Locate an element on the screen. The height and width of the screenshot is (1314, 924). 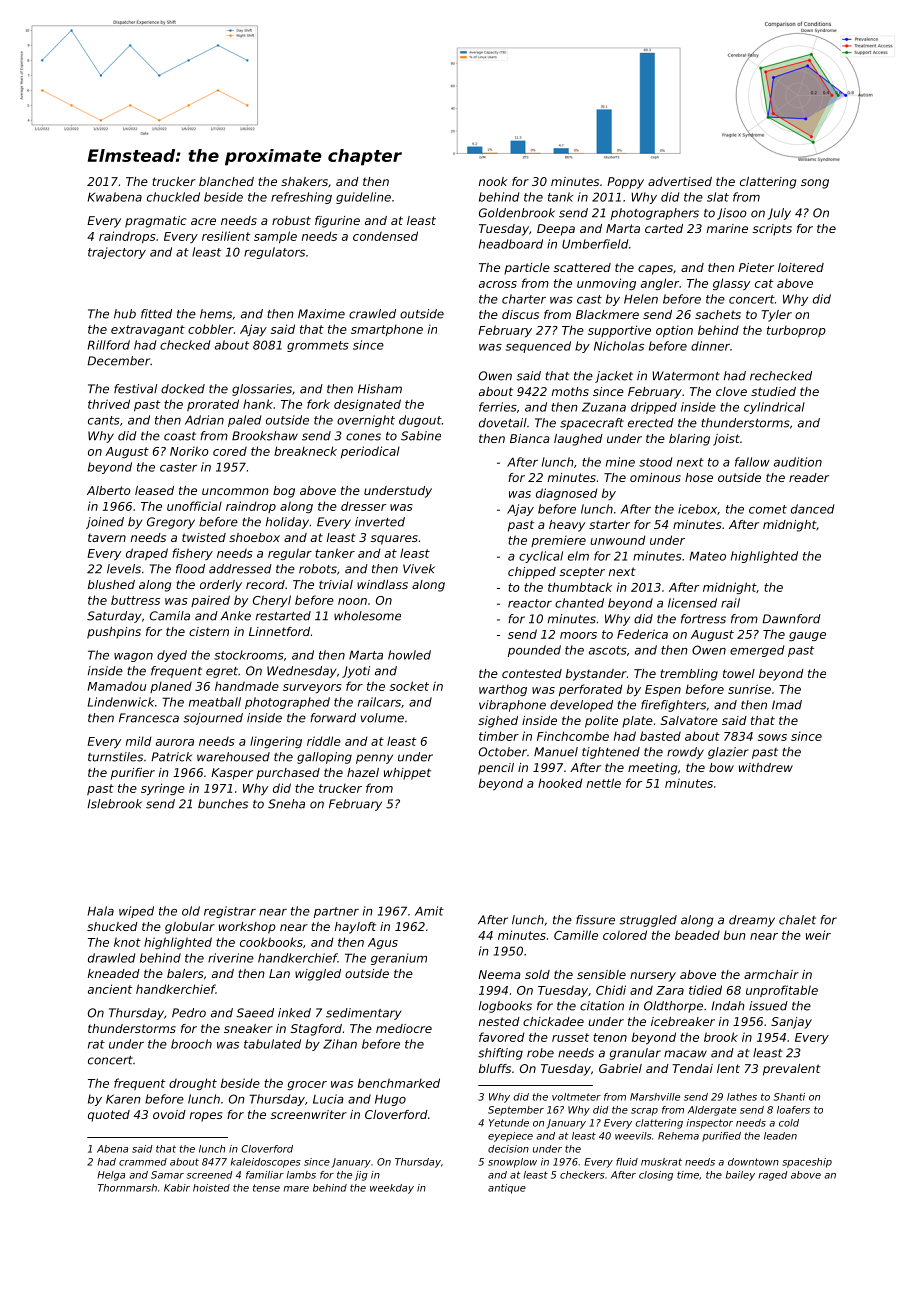
cistern is located at coordinates (209, 631).
